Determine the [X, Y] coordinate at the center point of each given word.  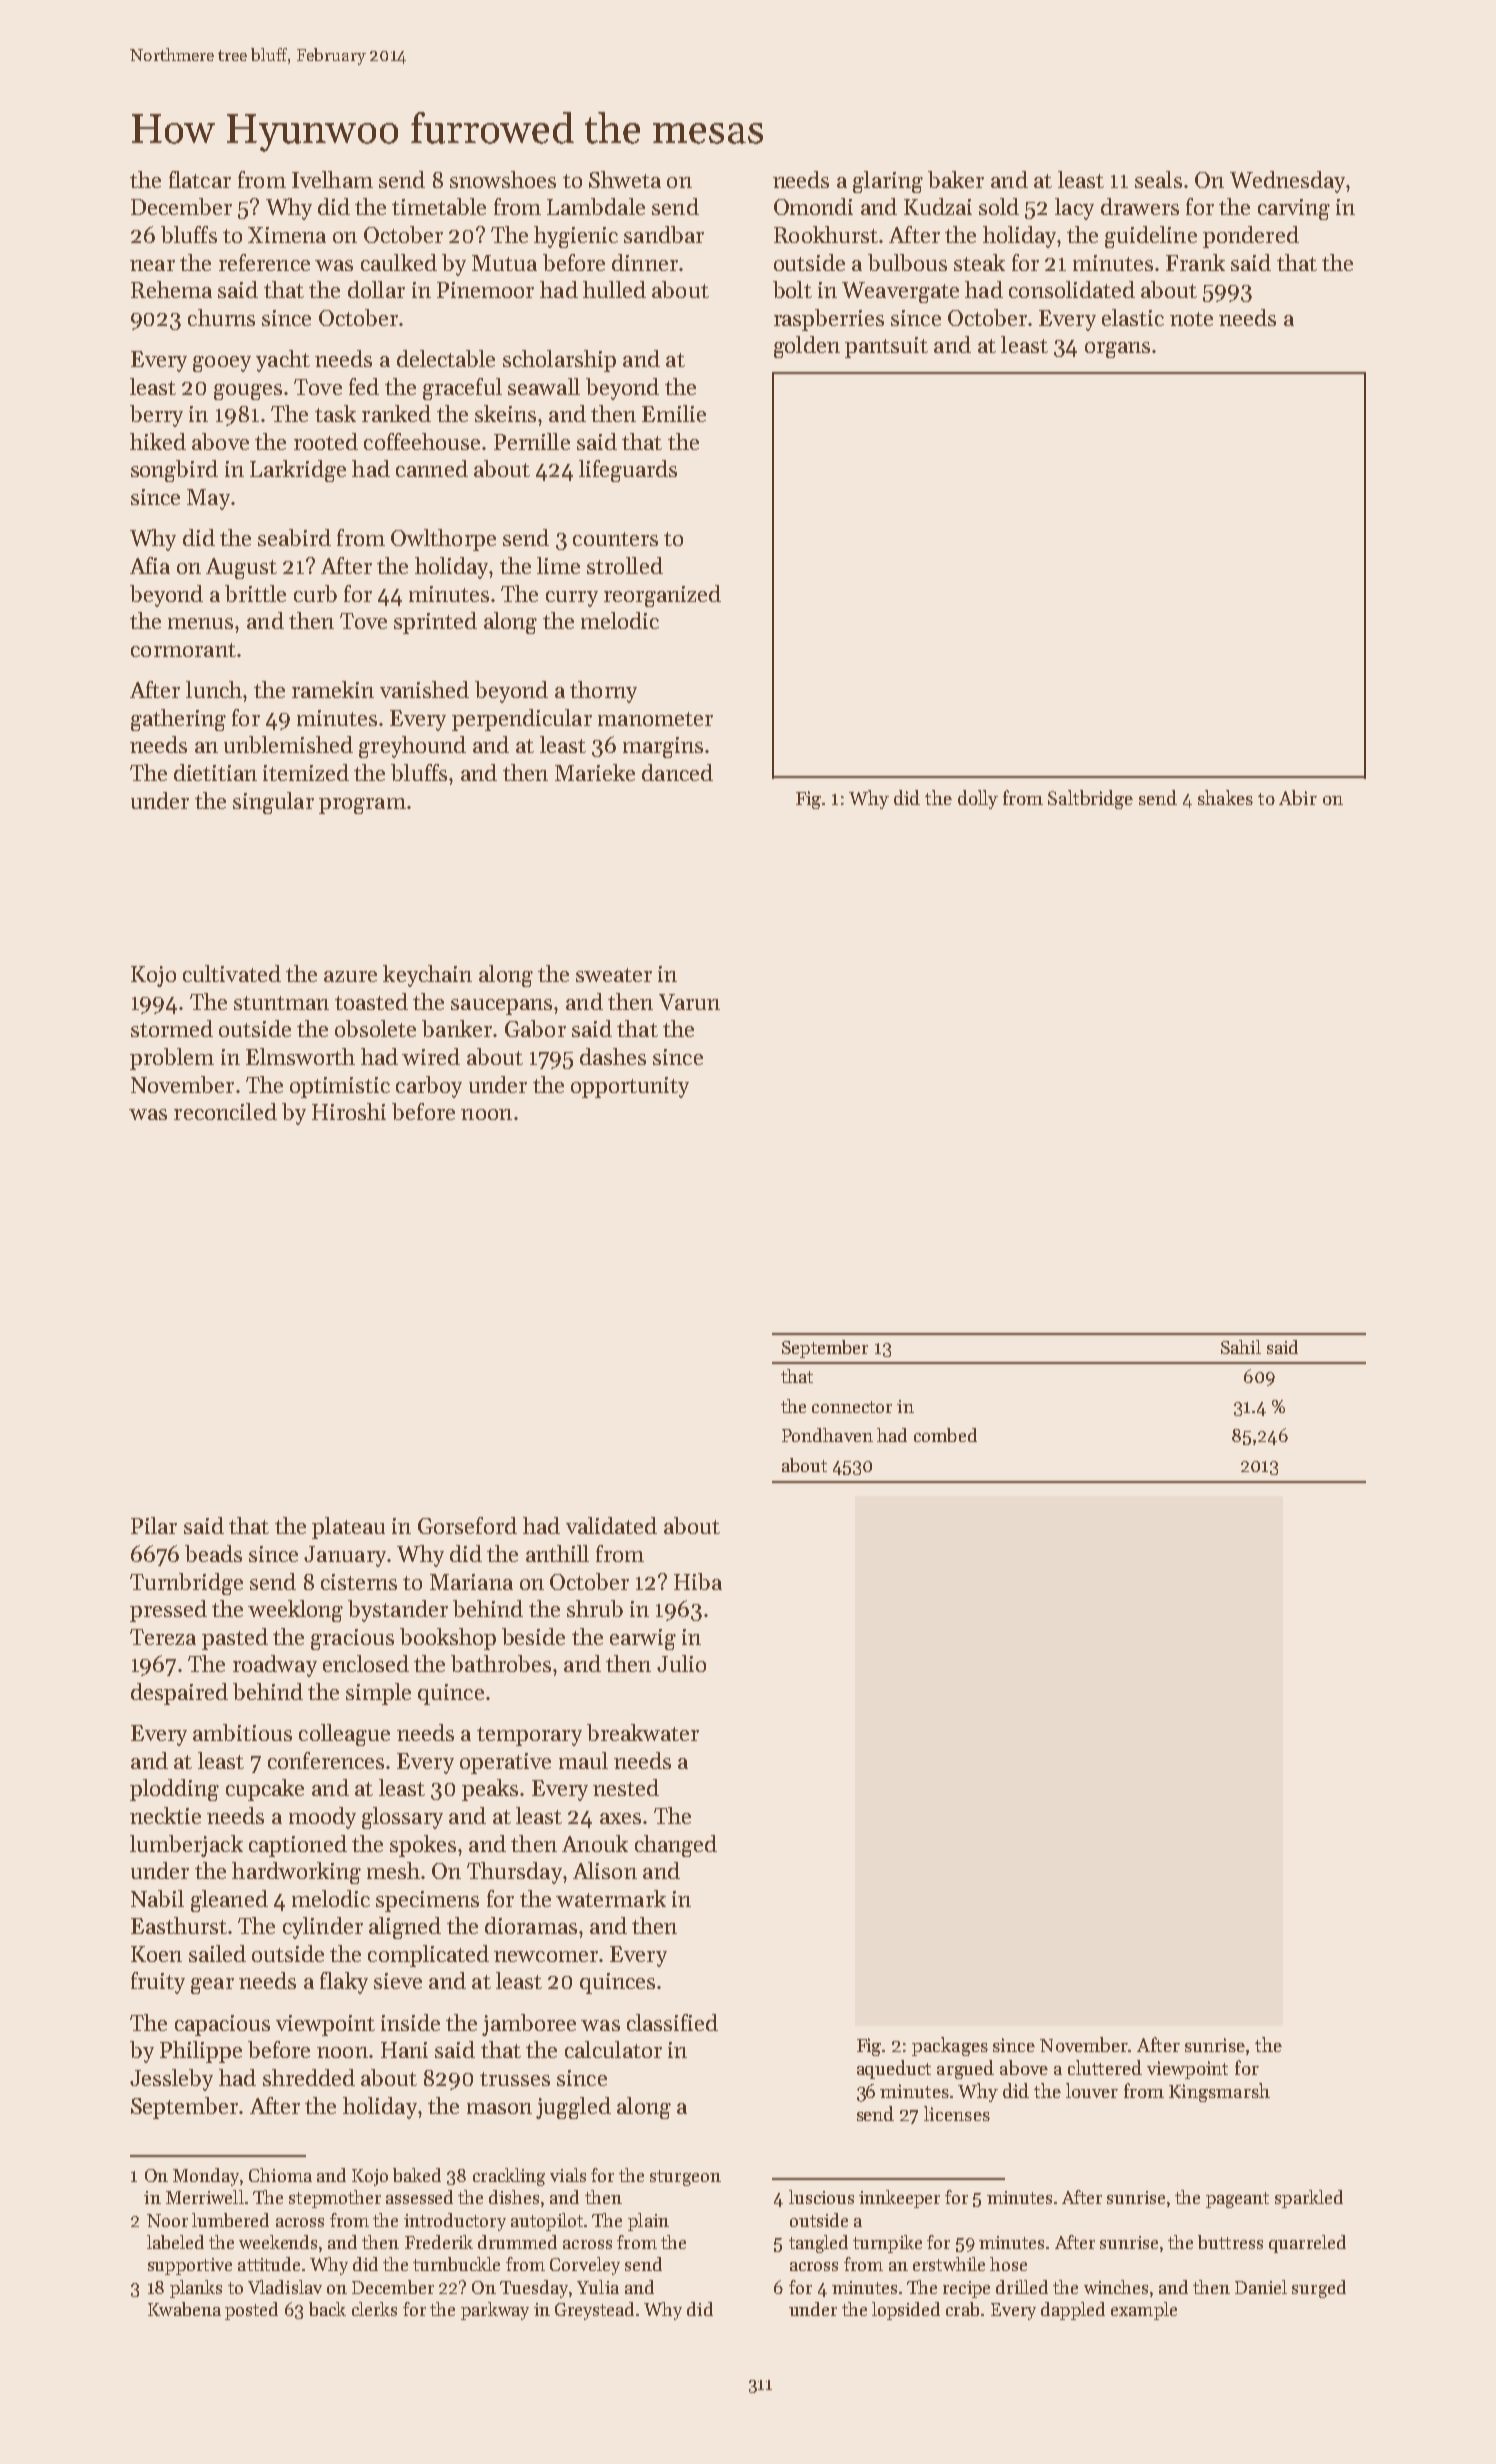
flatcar [200, 179]
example [1144, 2311]
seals [1158, 179]
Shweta [625, 179]
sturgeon [685, 2178]
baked [417, 2175]
